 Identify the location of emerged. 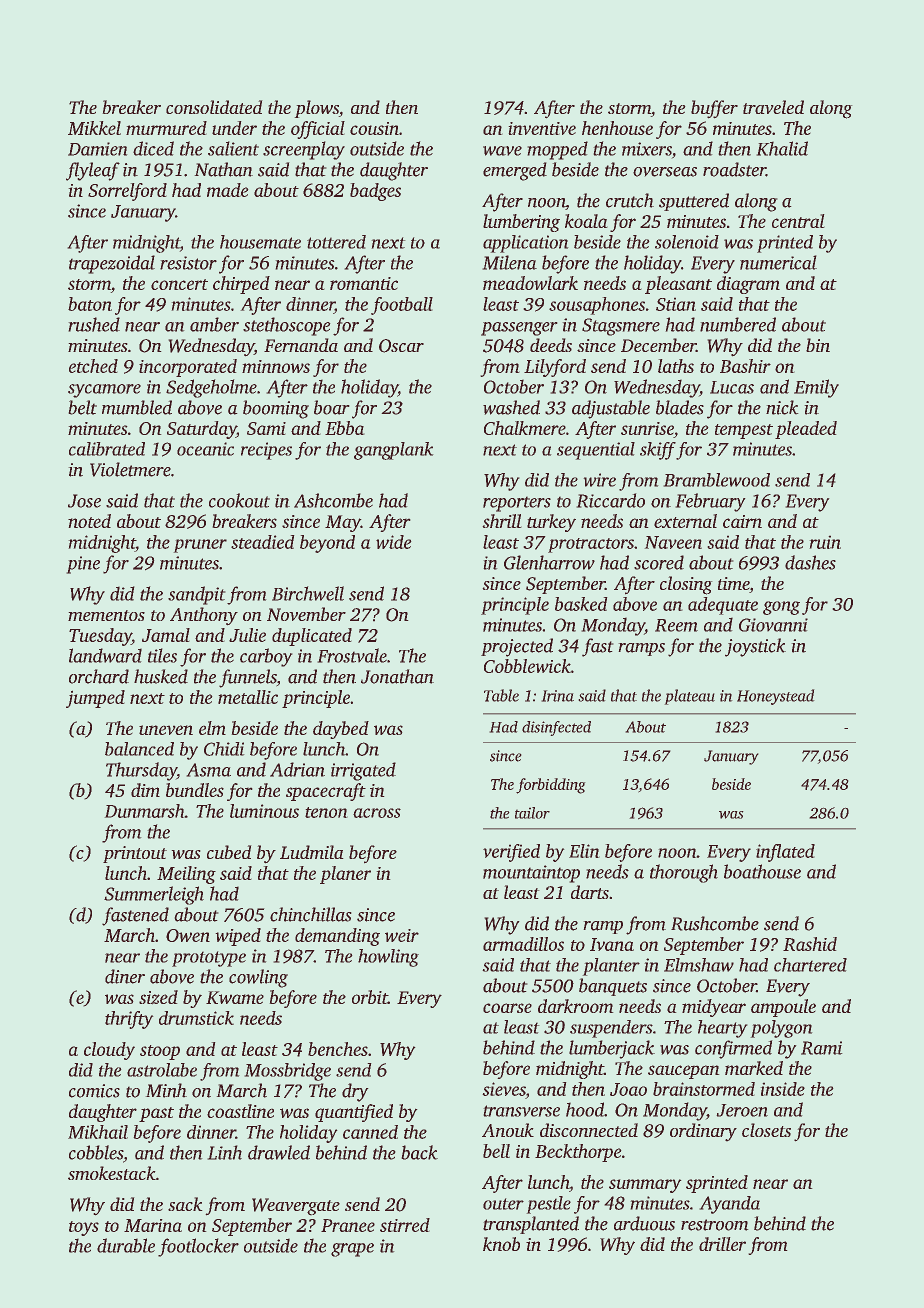
(515, 171).
